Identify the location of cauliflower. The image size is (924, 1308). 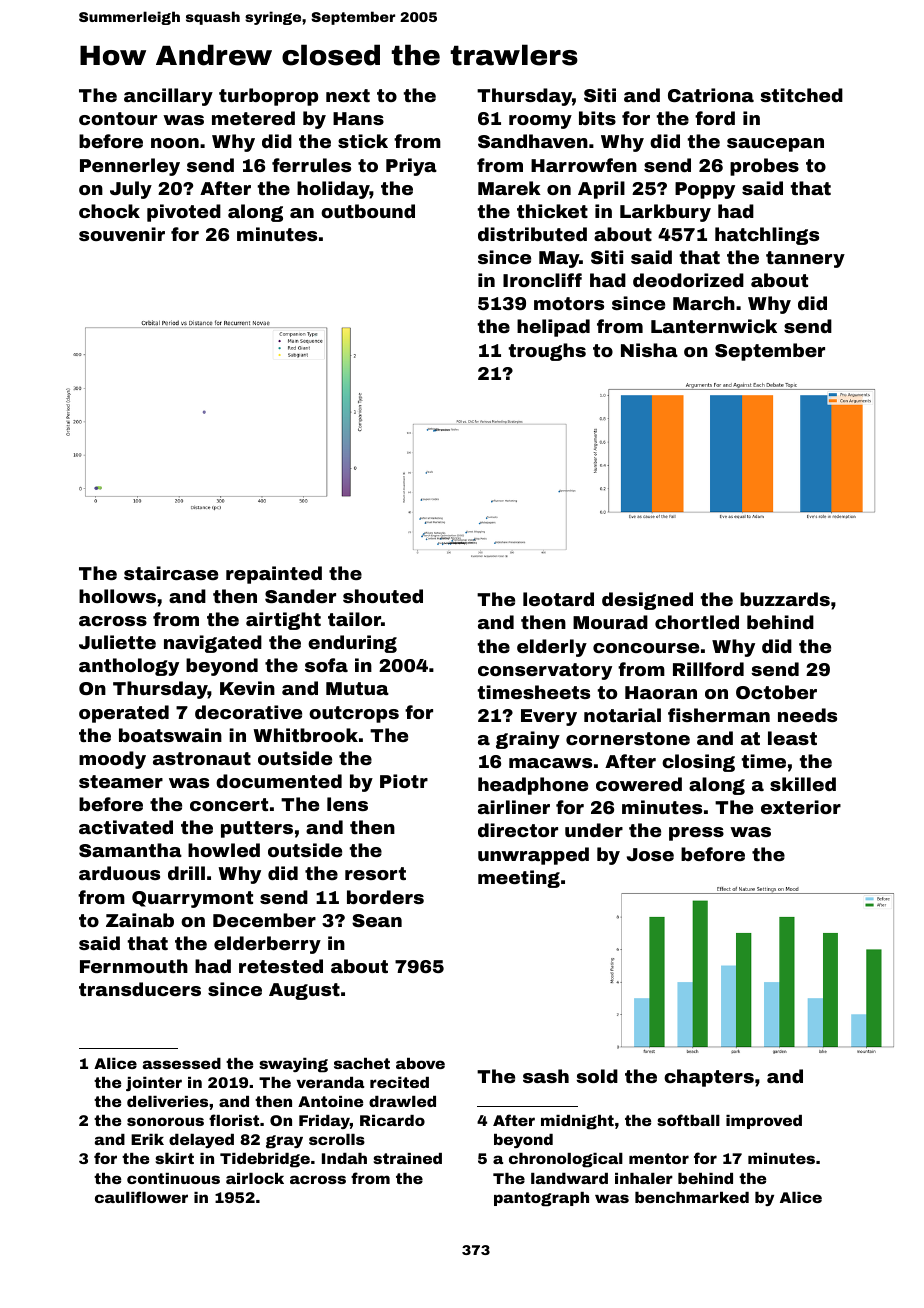
(141, 1197).
